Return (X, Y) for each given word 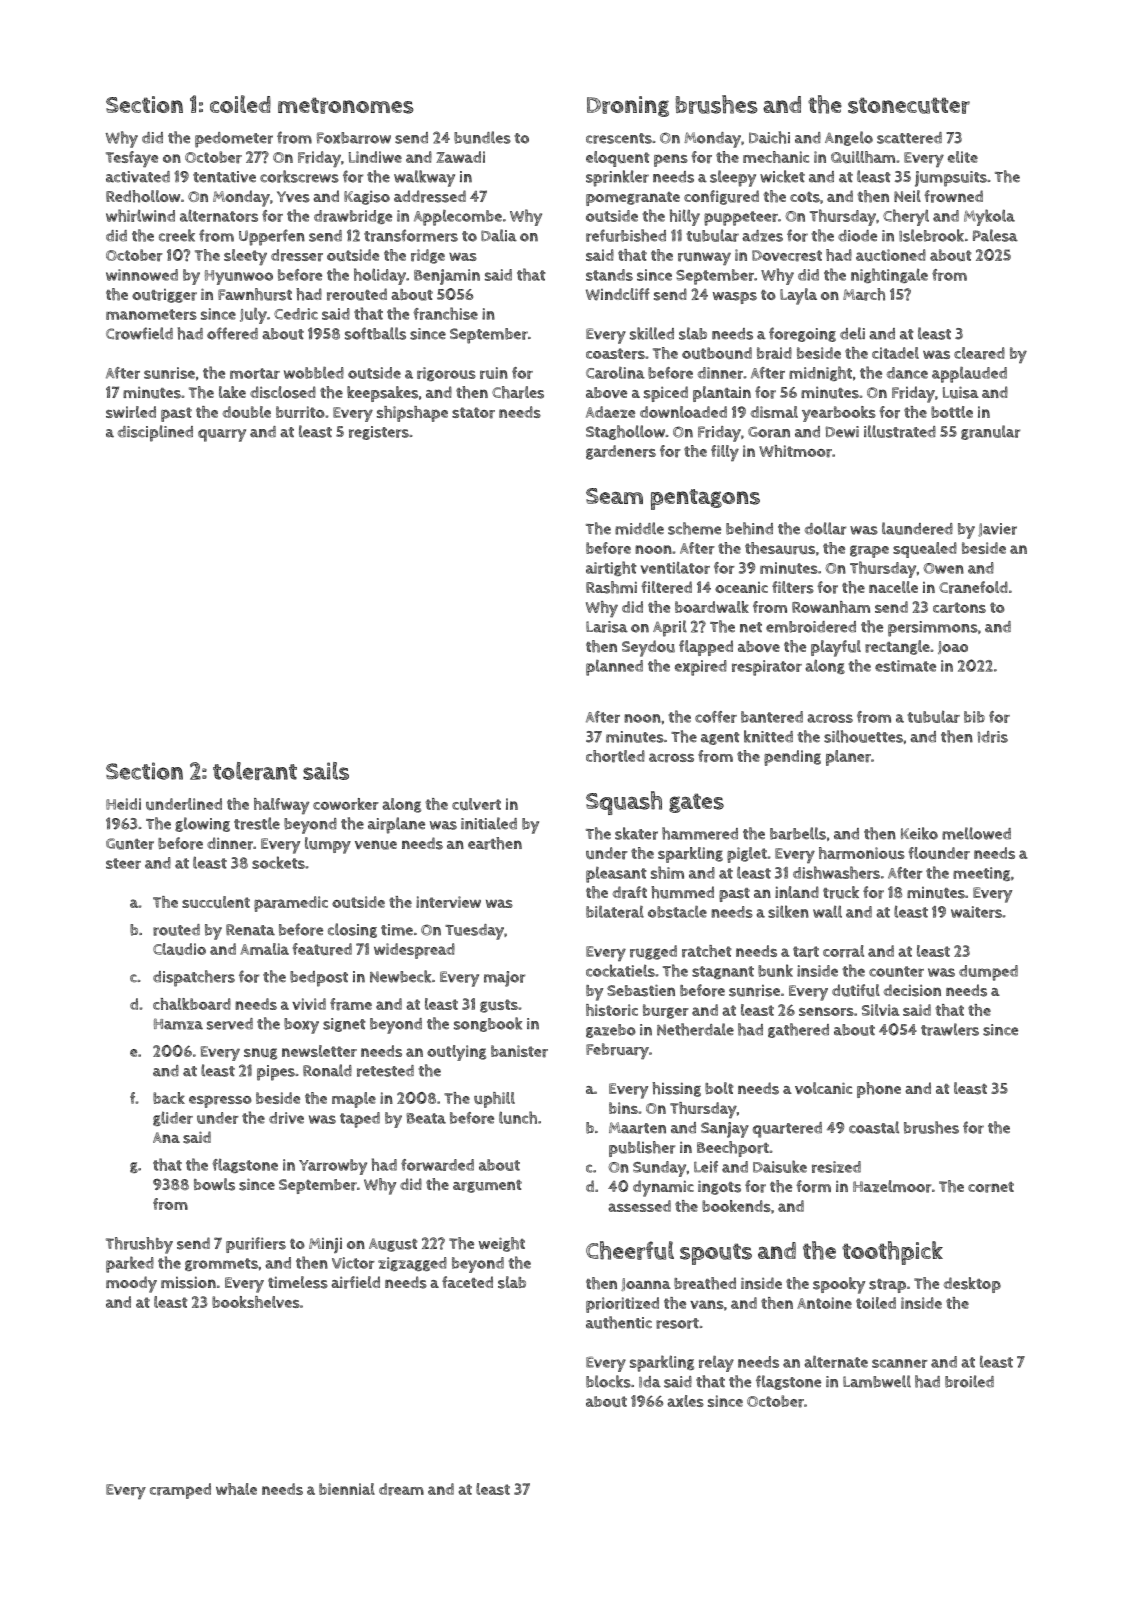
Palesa (995, 235)
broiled (969, 1381)
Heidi (123, 804)
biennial (347, 1489)
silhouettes (863, 736)
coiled (240, 104)
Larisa (607, 627)
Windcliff (617, 294)
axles (685, 1401)
